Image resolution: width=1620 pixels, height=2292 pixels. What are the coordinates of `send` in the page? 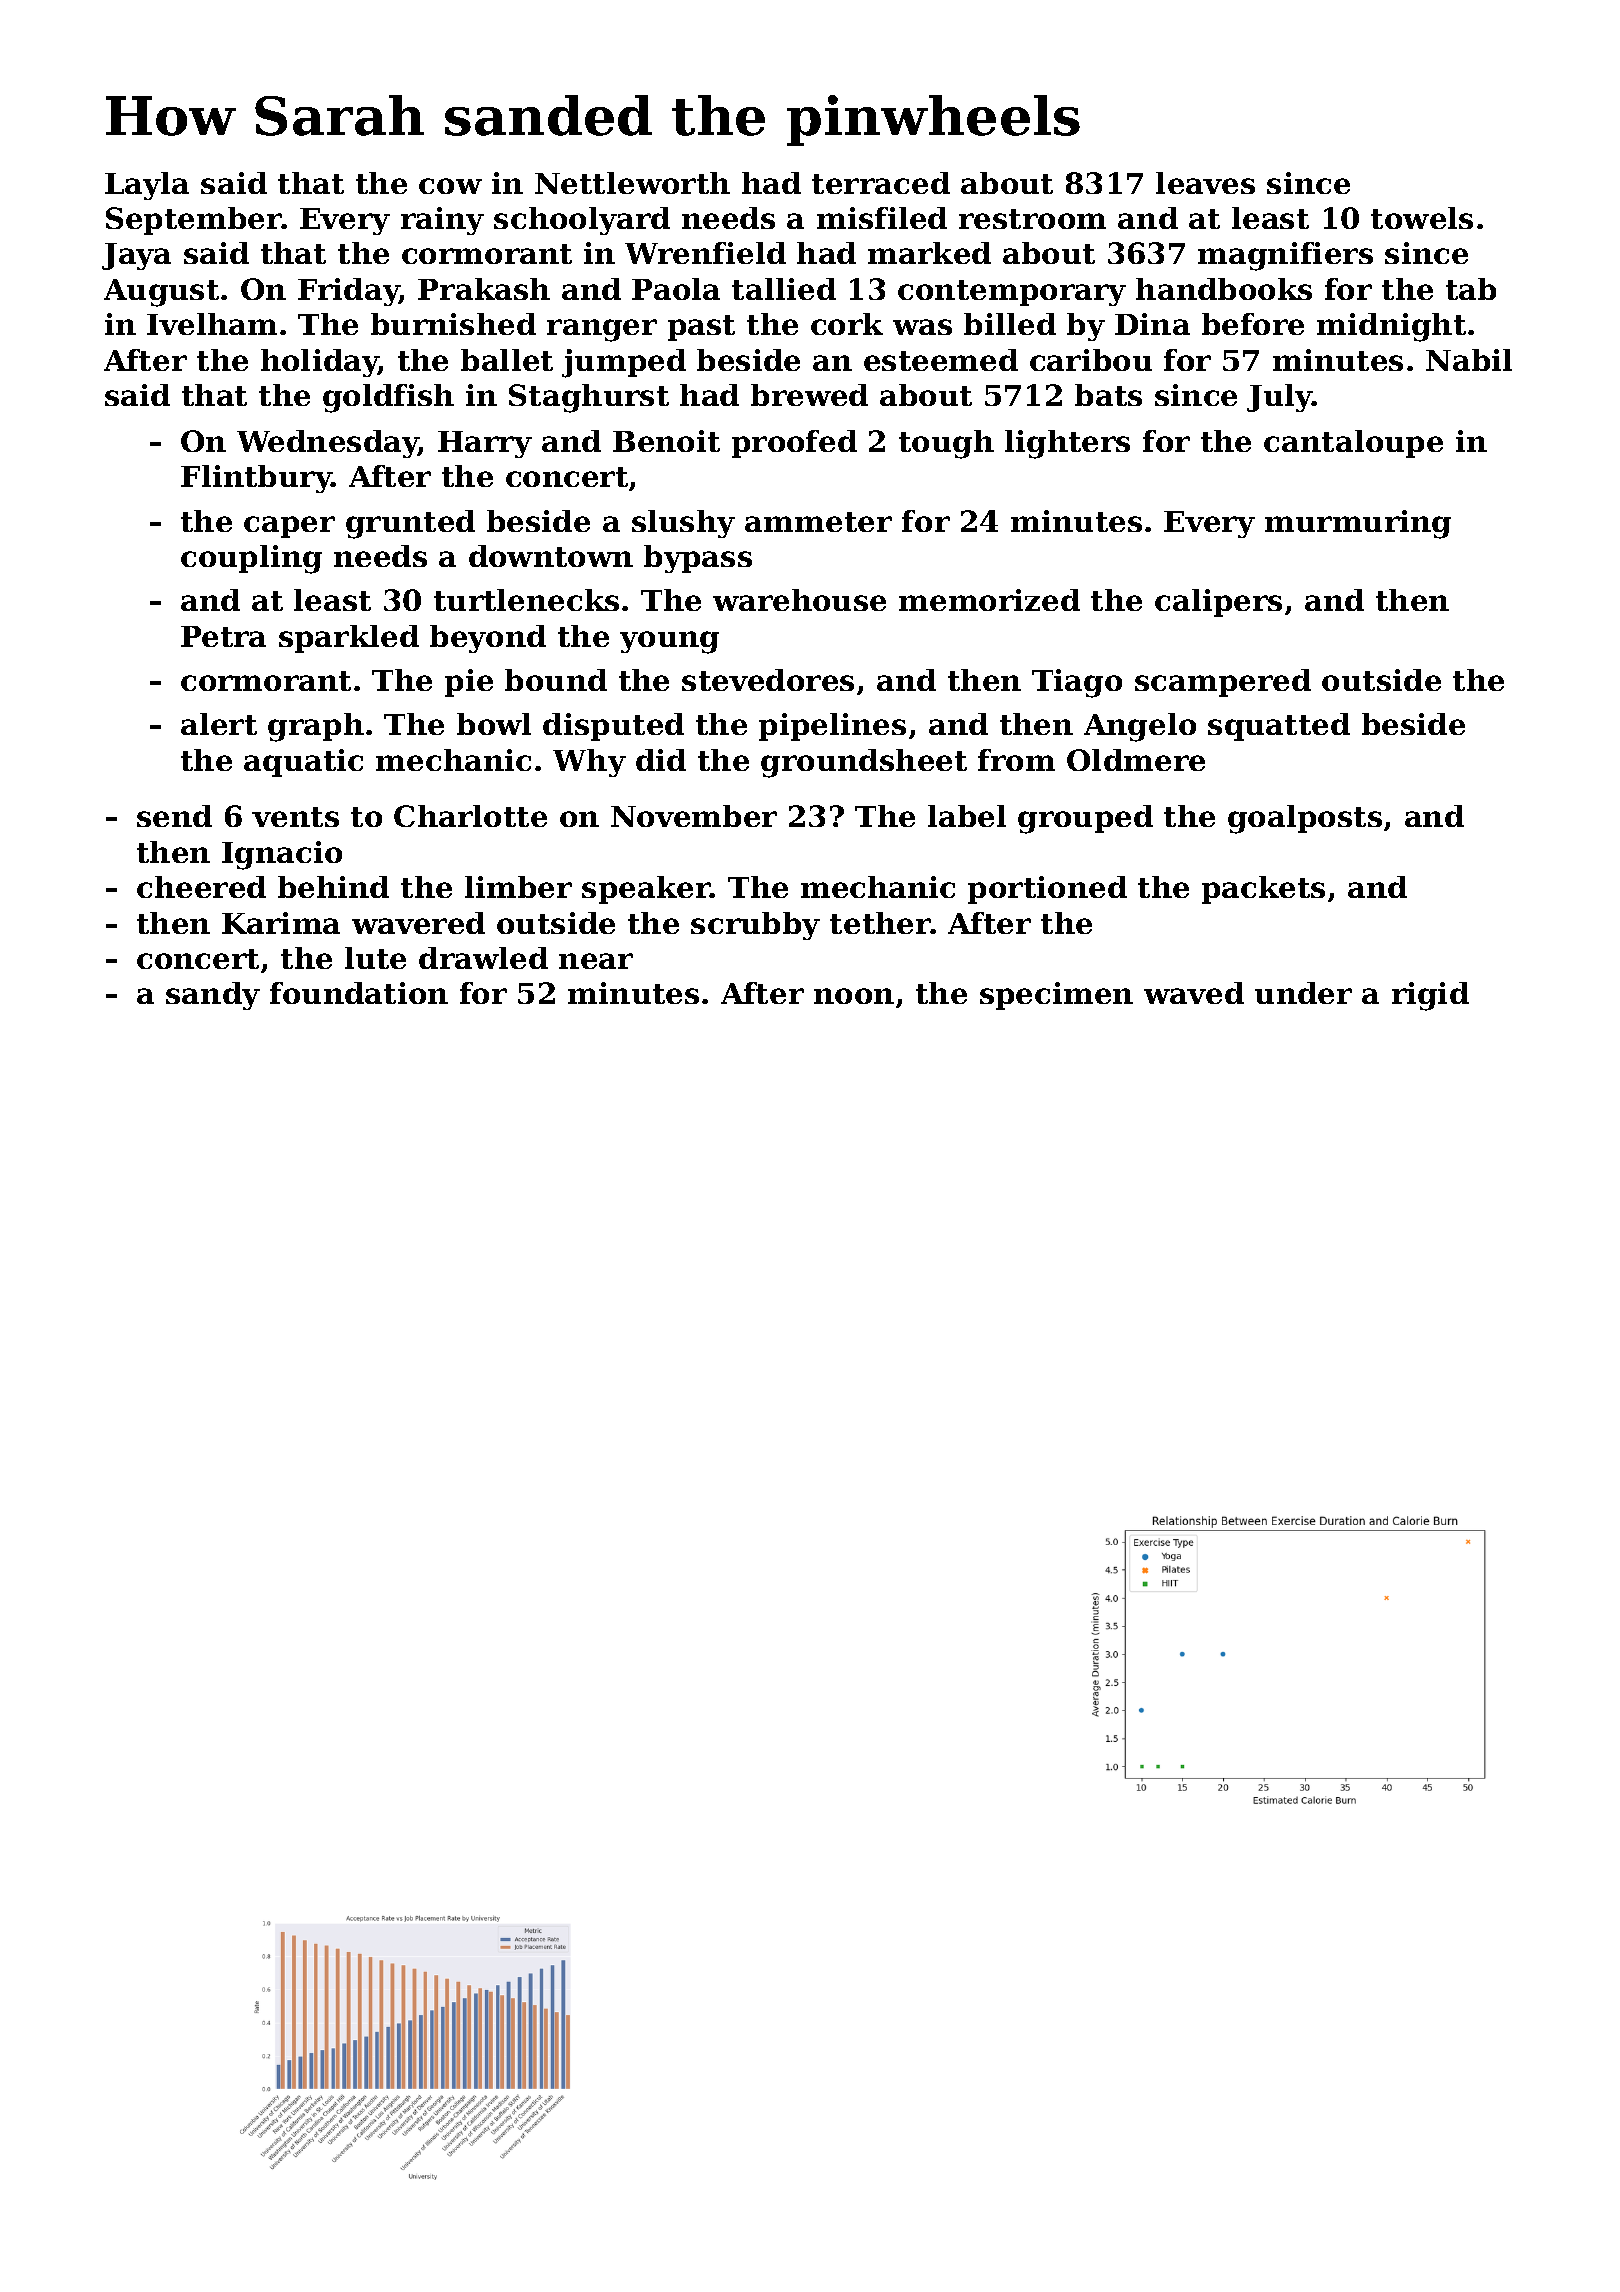 It's located at (174, 816).
